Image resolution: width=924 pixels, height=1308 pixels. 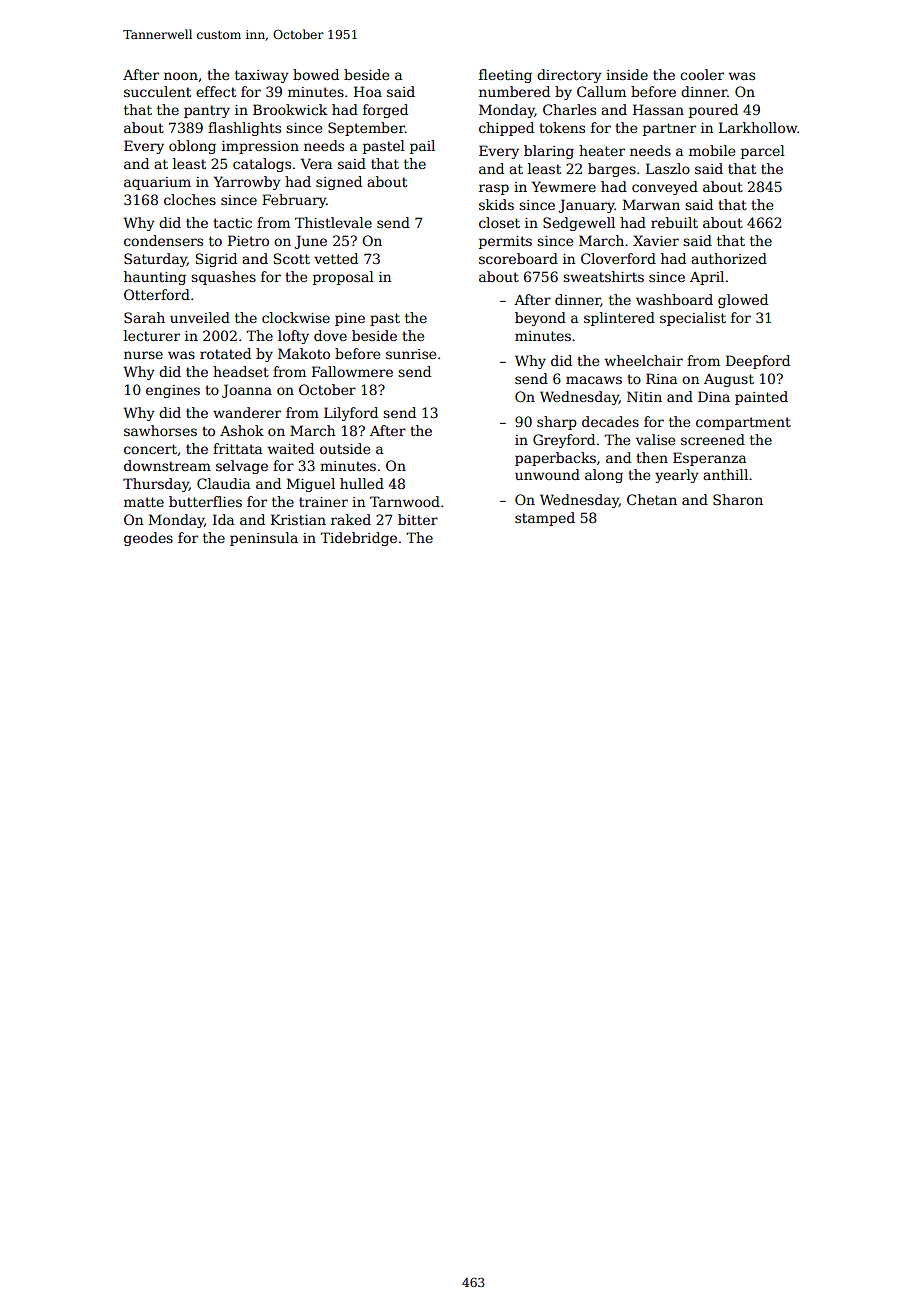 What do you see at coordinates (150, 449) in the image?
I see `concert` at bounding box center [150, 449].
